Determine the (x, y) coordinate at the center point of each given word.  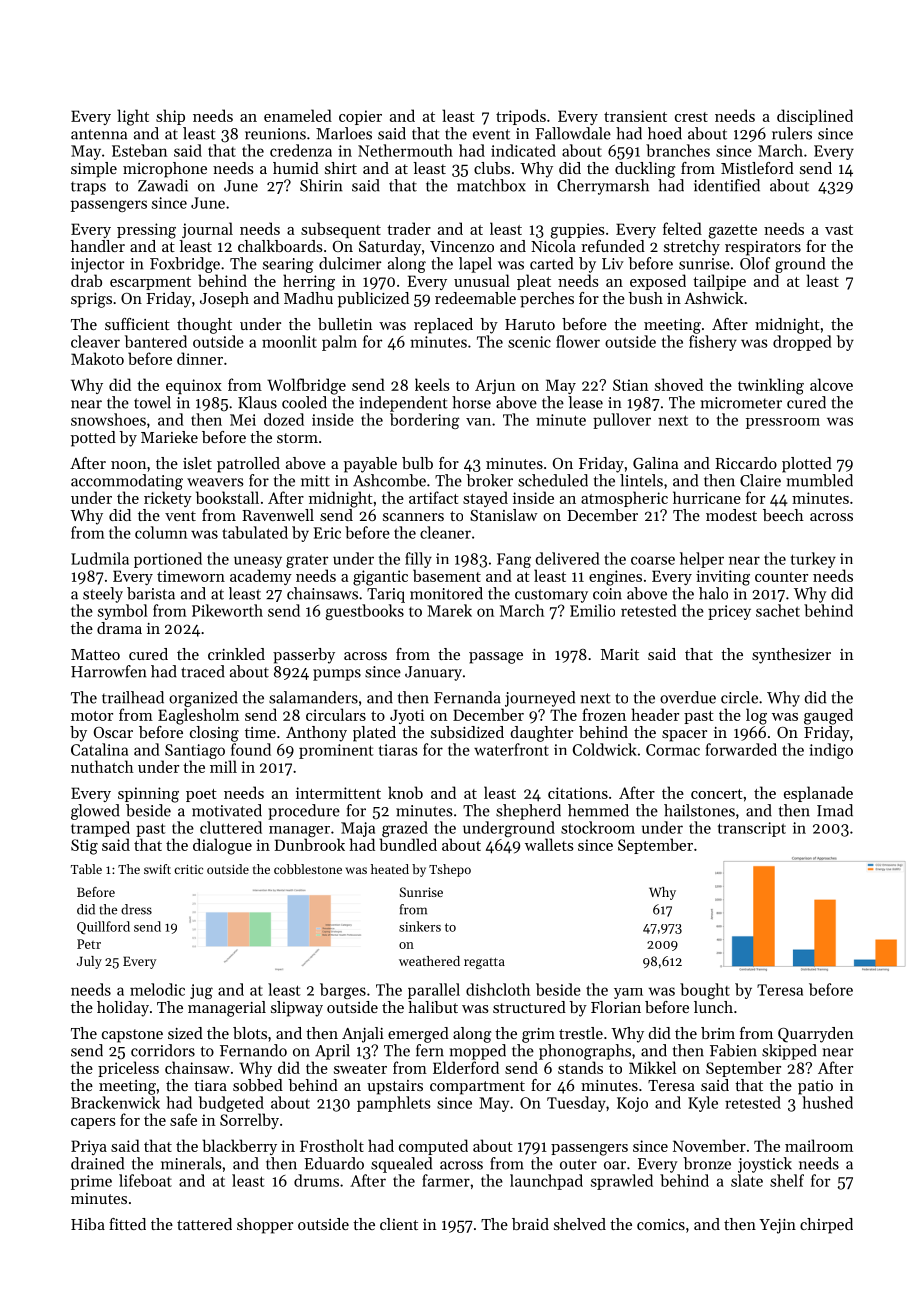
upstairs (395, 1087)
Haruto (530, 324)
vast (839, 230)
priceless (128, 1069)
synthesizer (791, 656)
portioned (168, 560)
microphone (165, 170)
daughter (541, 734)
